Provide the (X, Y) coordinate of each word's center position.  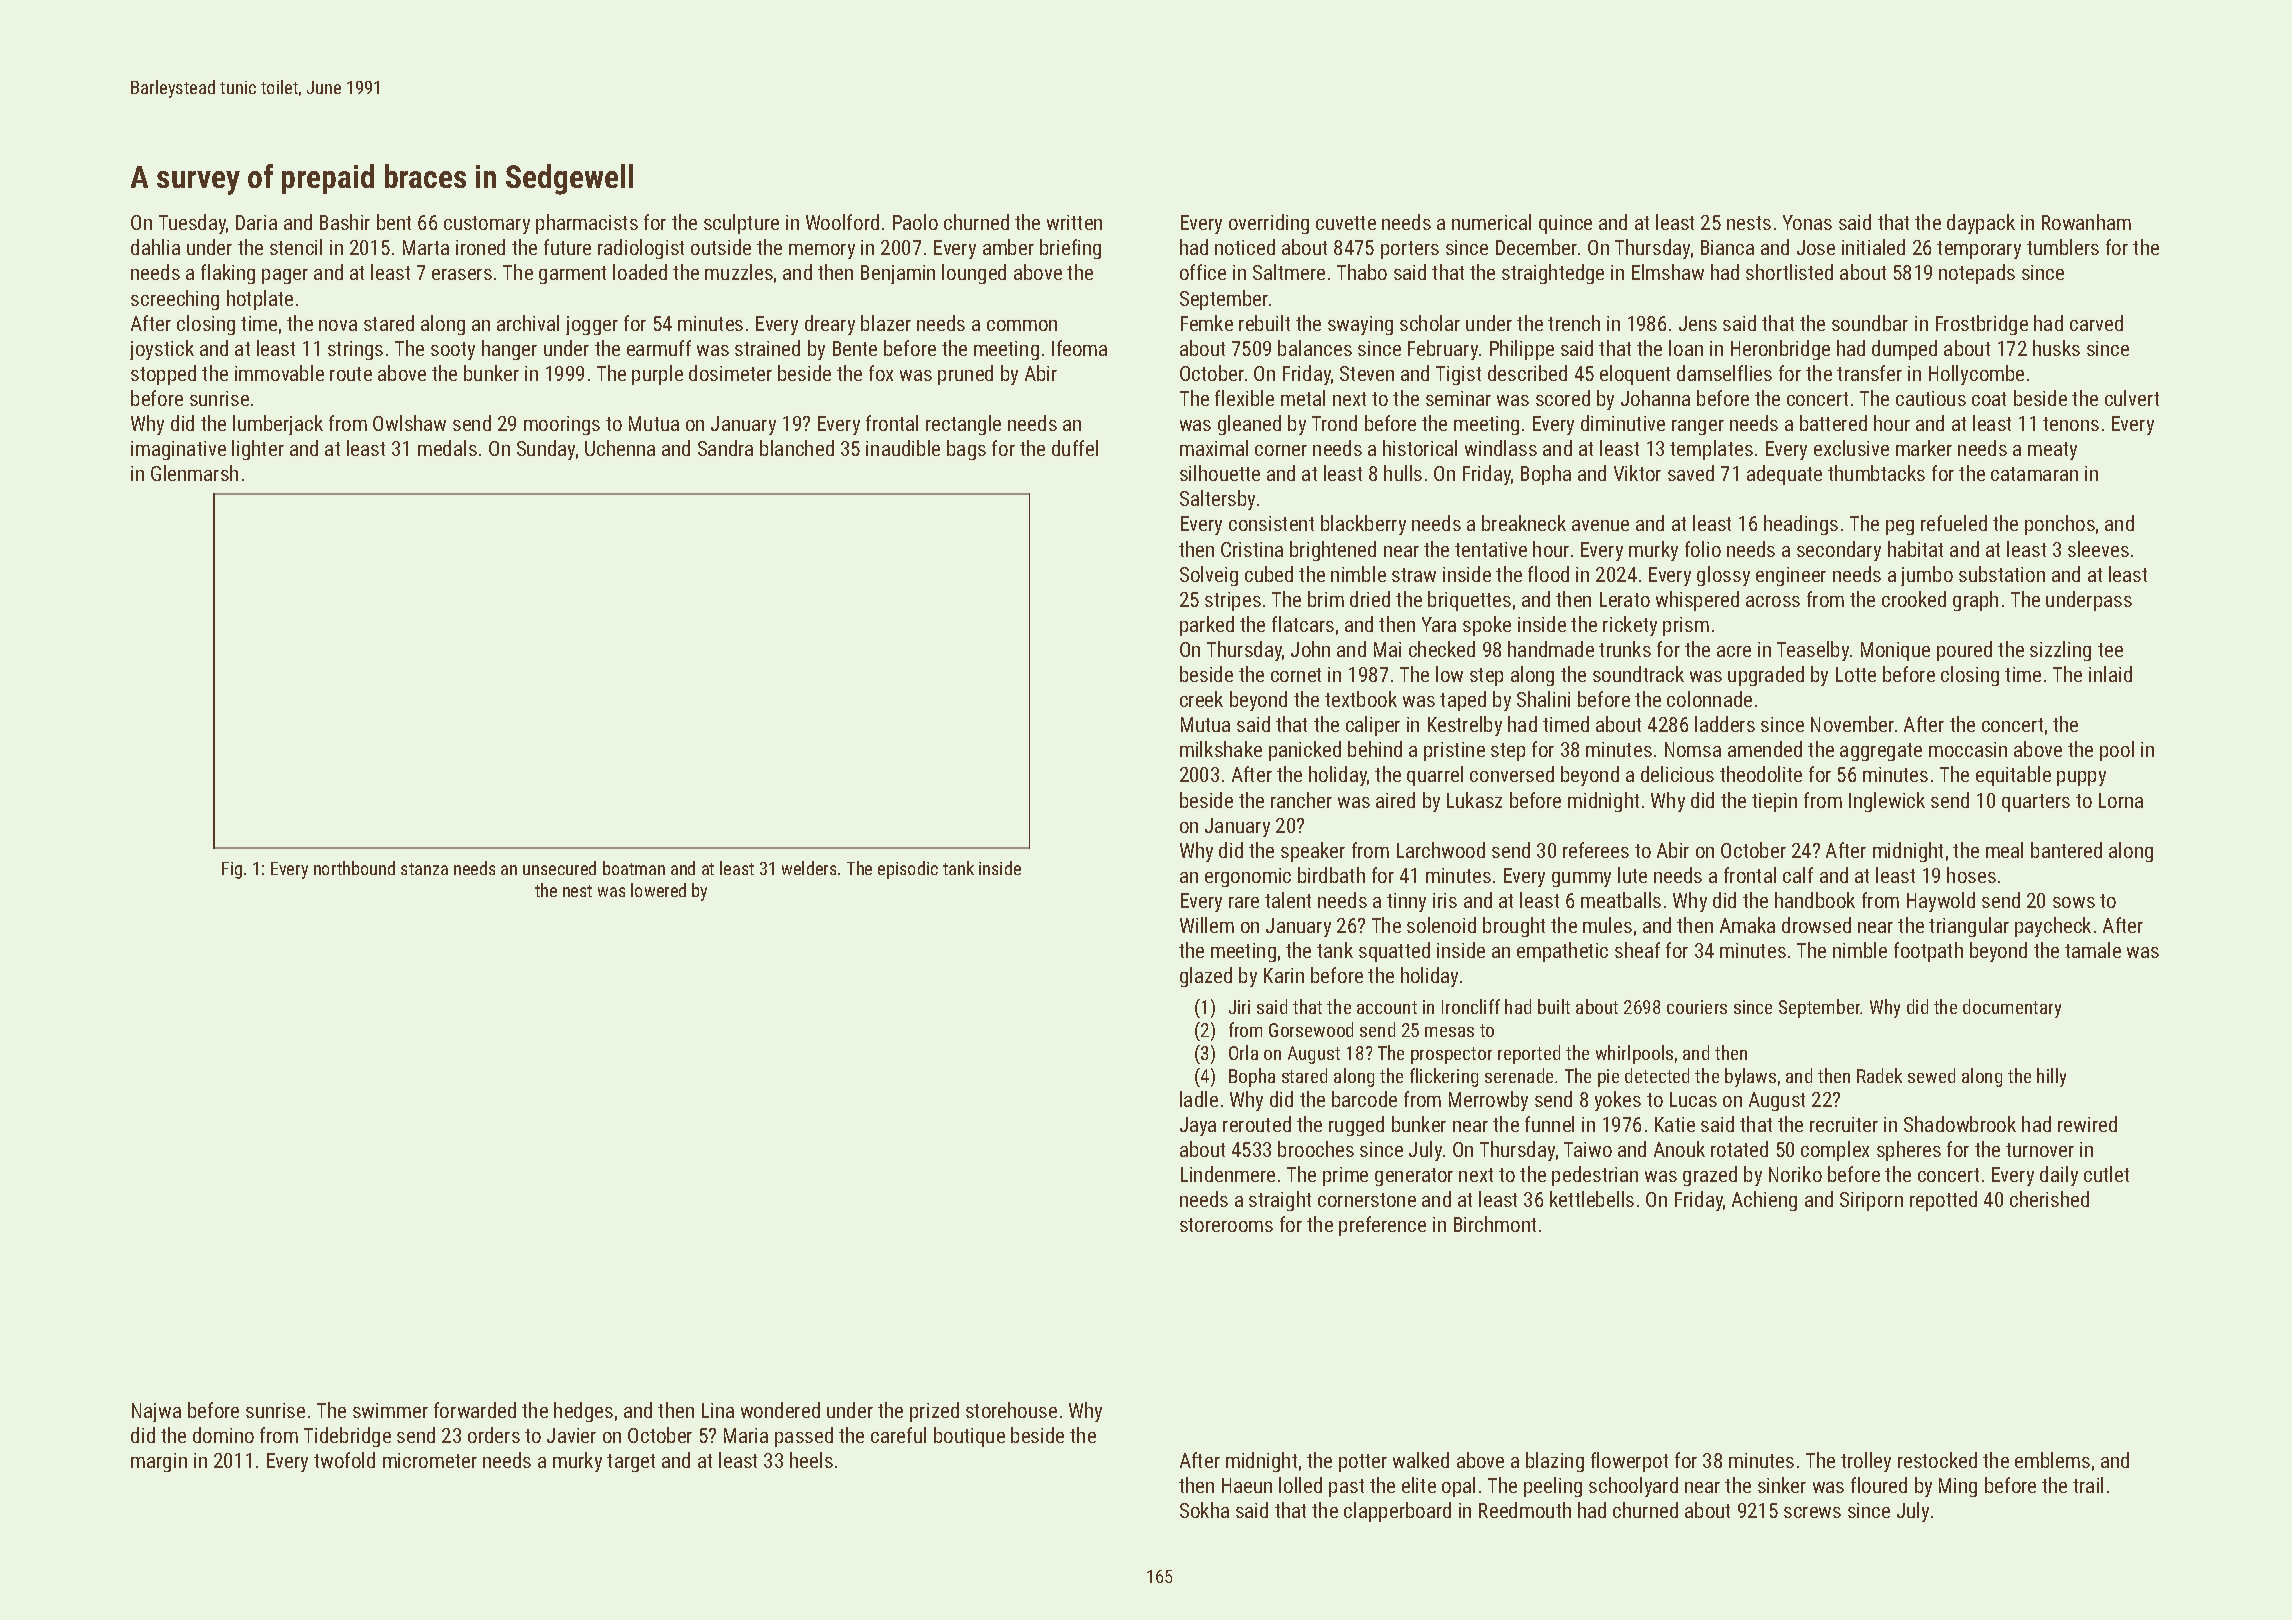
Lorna (2121, 800)
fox (881, 373)
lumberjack (278, 425)
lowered (658, 890)
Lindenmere (1228, 1174)
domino (223, 1435)
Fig (232, 870)
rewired (2087, 1124)
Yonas (1807, 222)
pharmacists (587, 224)
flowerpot (1629, 1462)
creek (1201, 699)
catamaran (2034, 474)
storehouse (1011, 1410)
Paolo (915, 222)
